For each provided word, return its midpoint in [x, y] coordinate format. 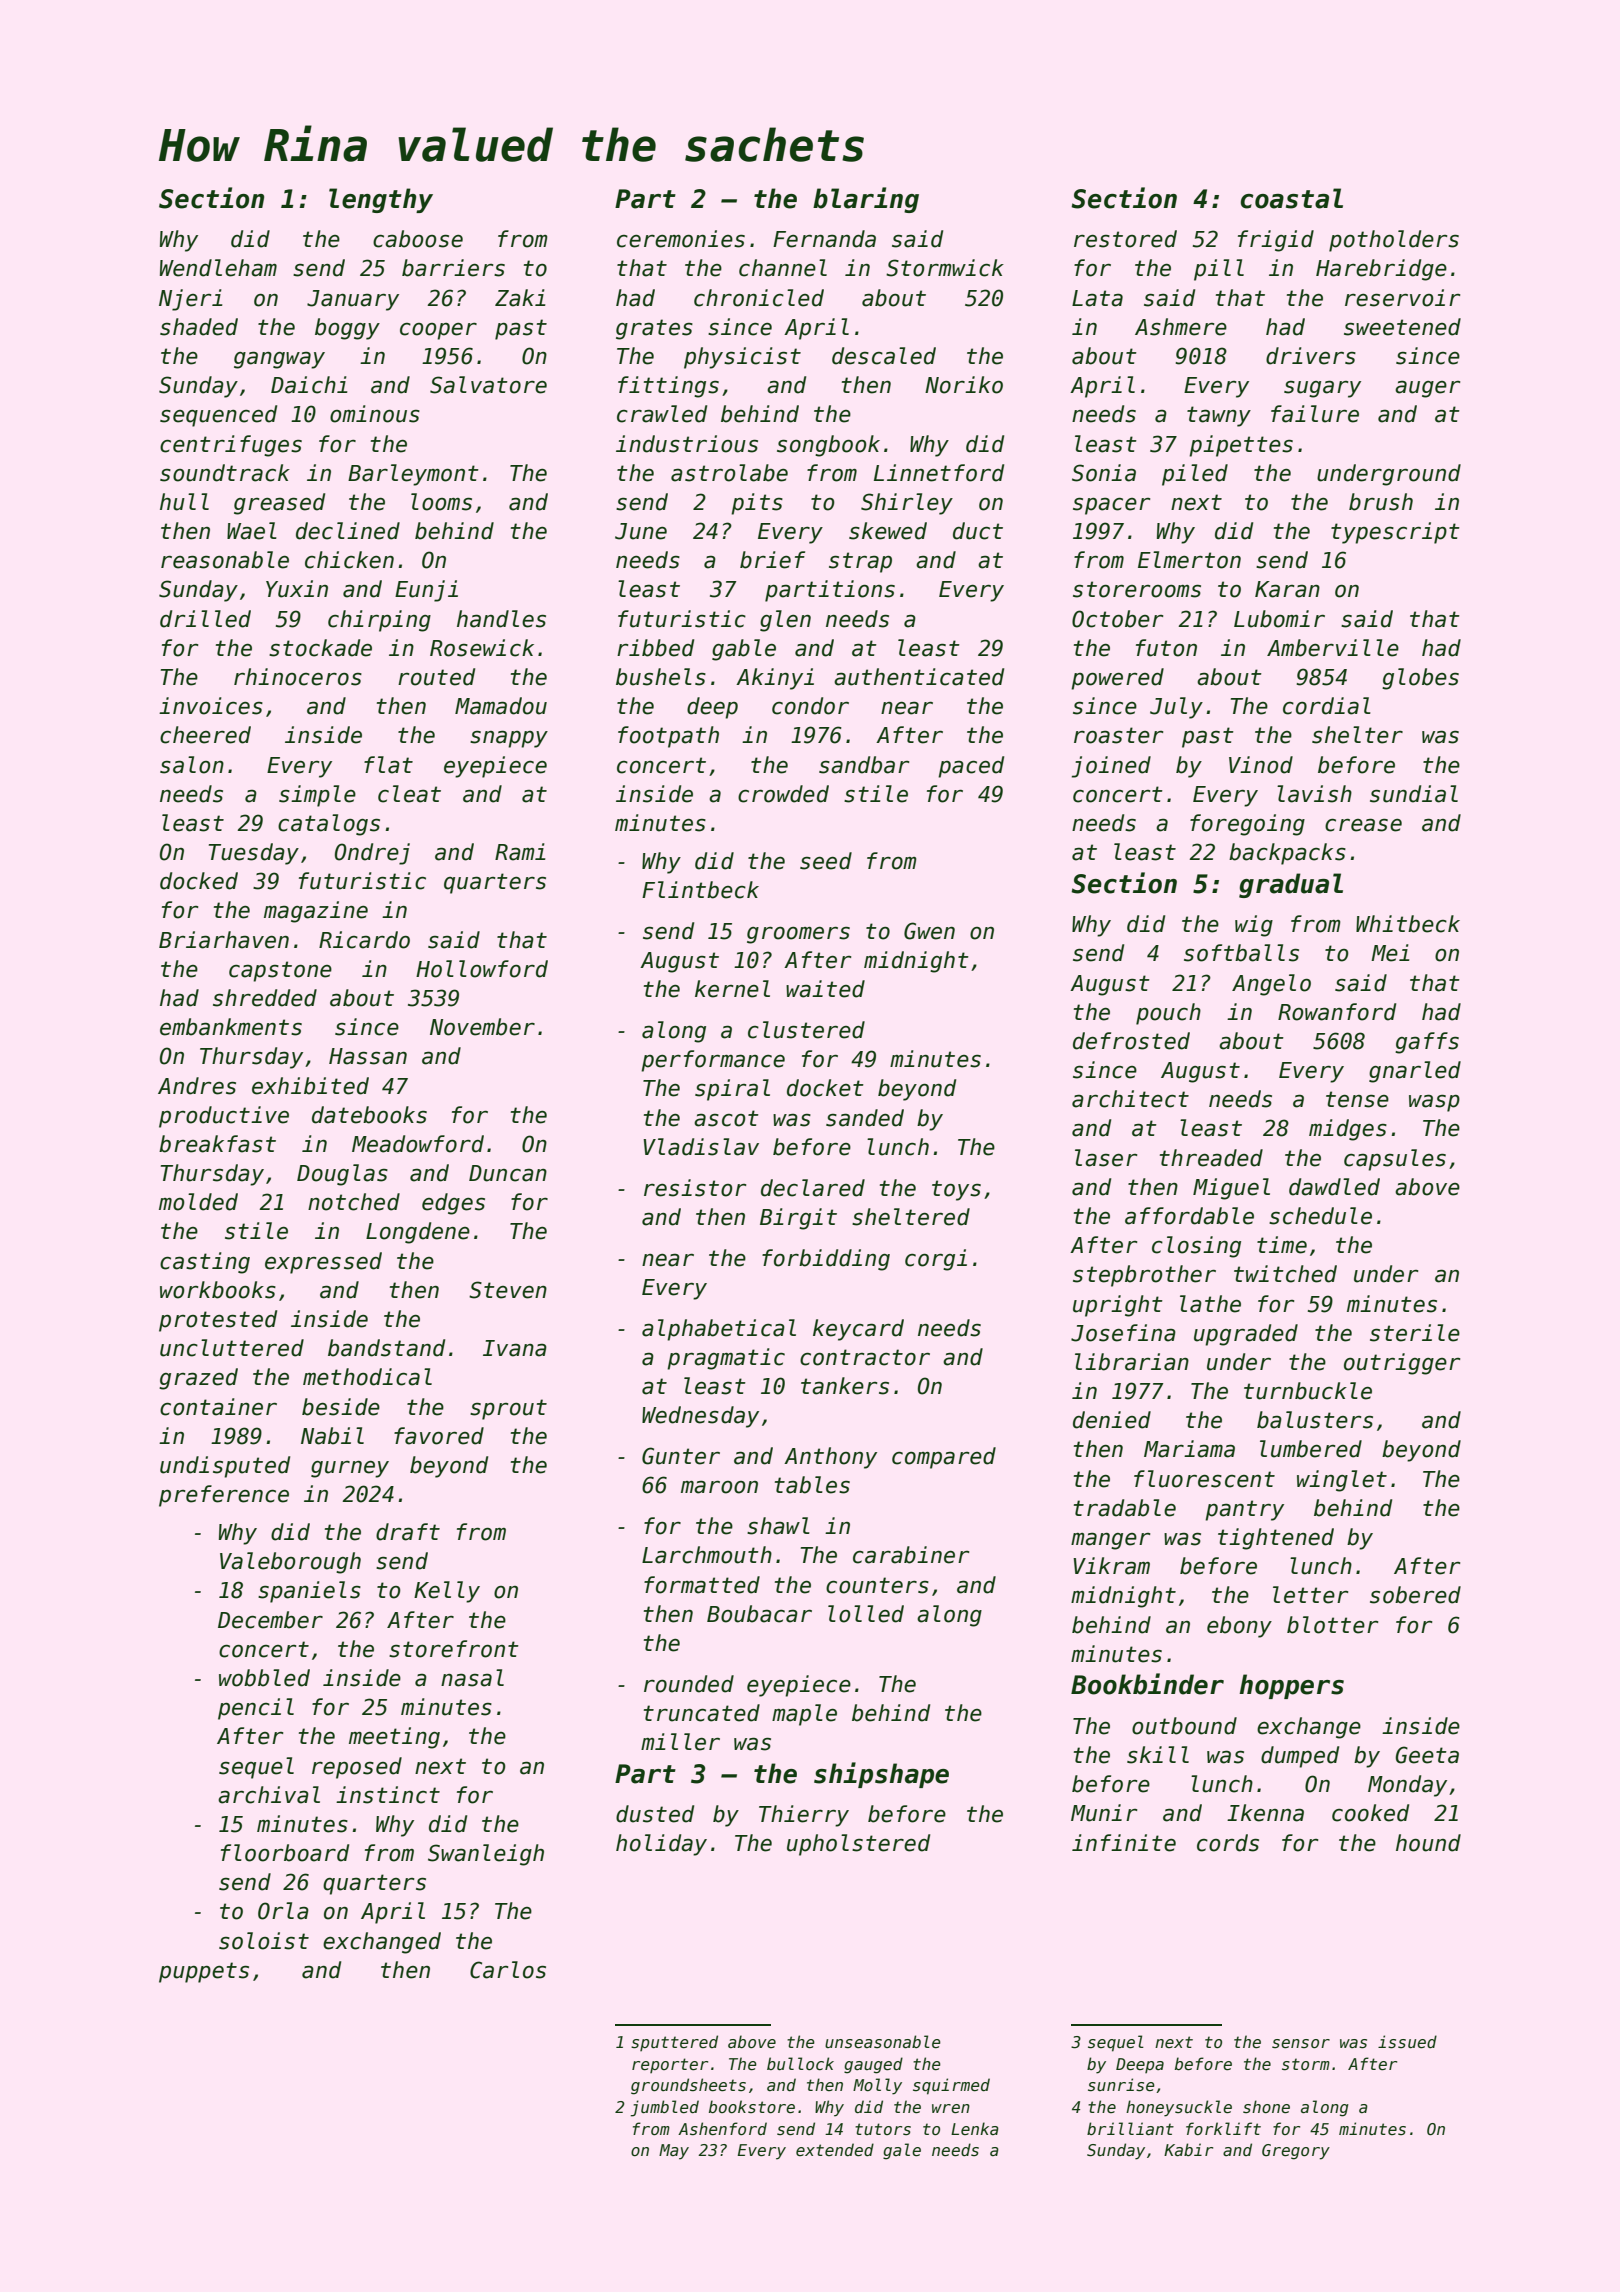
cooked [1370, 1813]
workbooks [218, 1290]
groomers [798, 935]
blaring [866, 200]
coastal [1291, 198]
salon [192, 765]
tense [1357, 1099]
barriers [453, 268]
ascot [726, 1118]
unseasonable [883, 2042]
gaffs [1427, 1043]
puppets [204, 1972]
